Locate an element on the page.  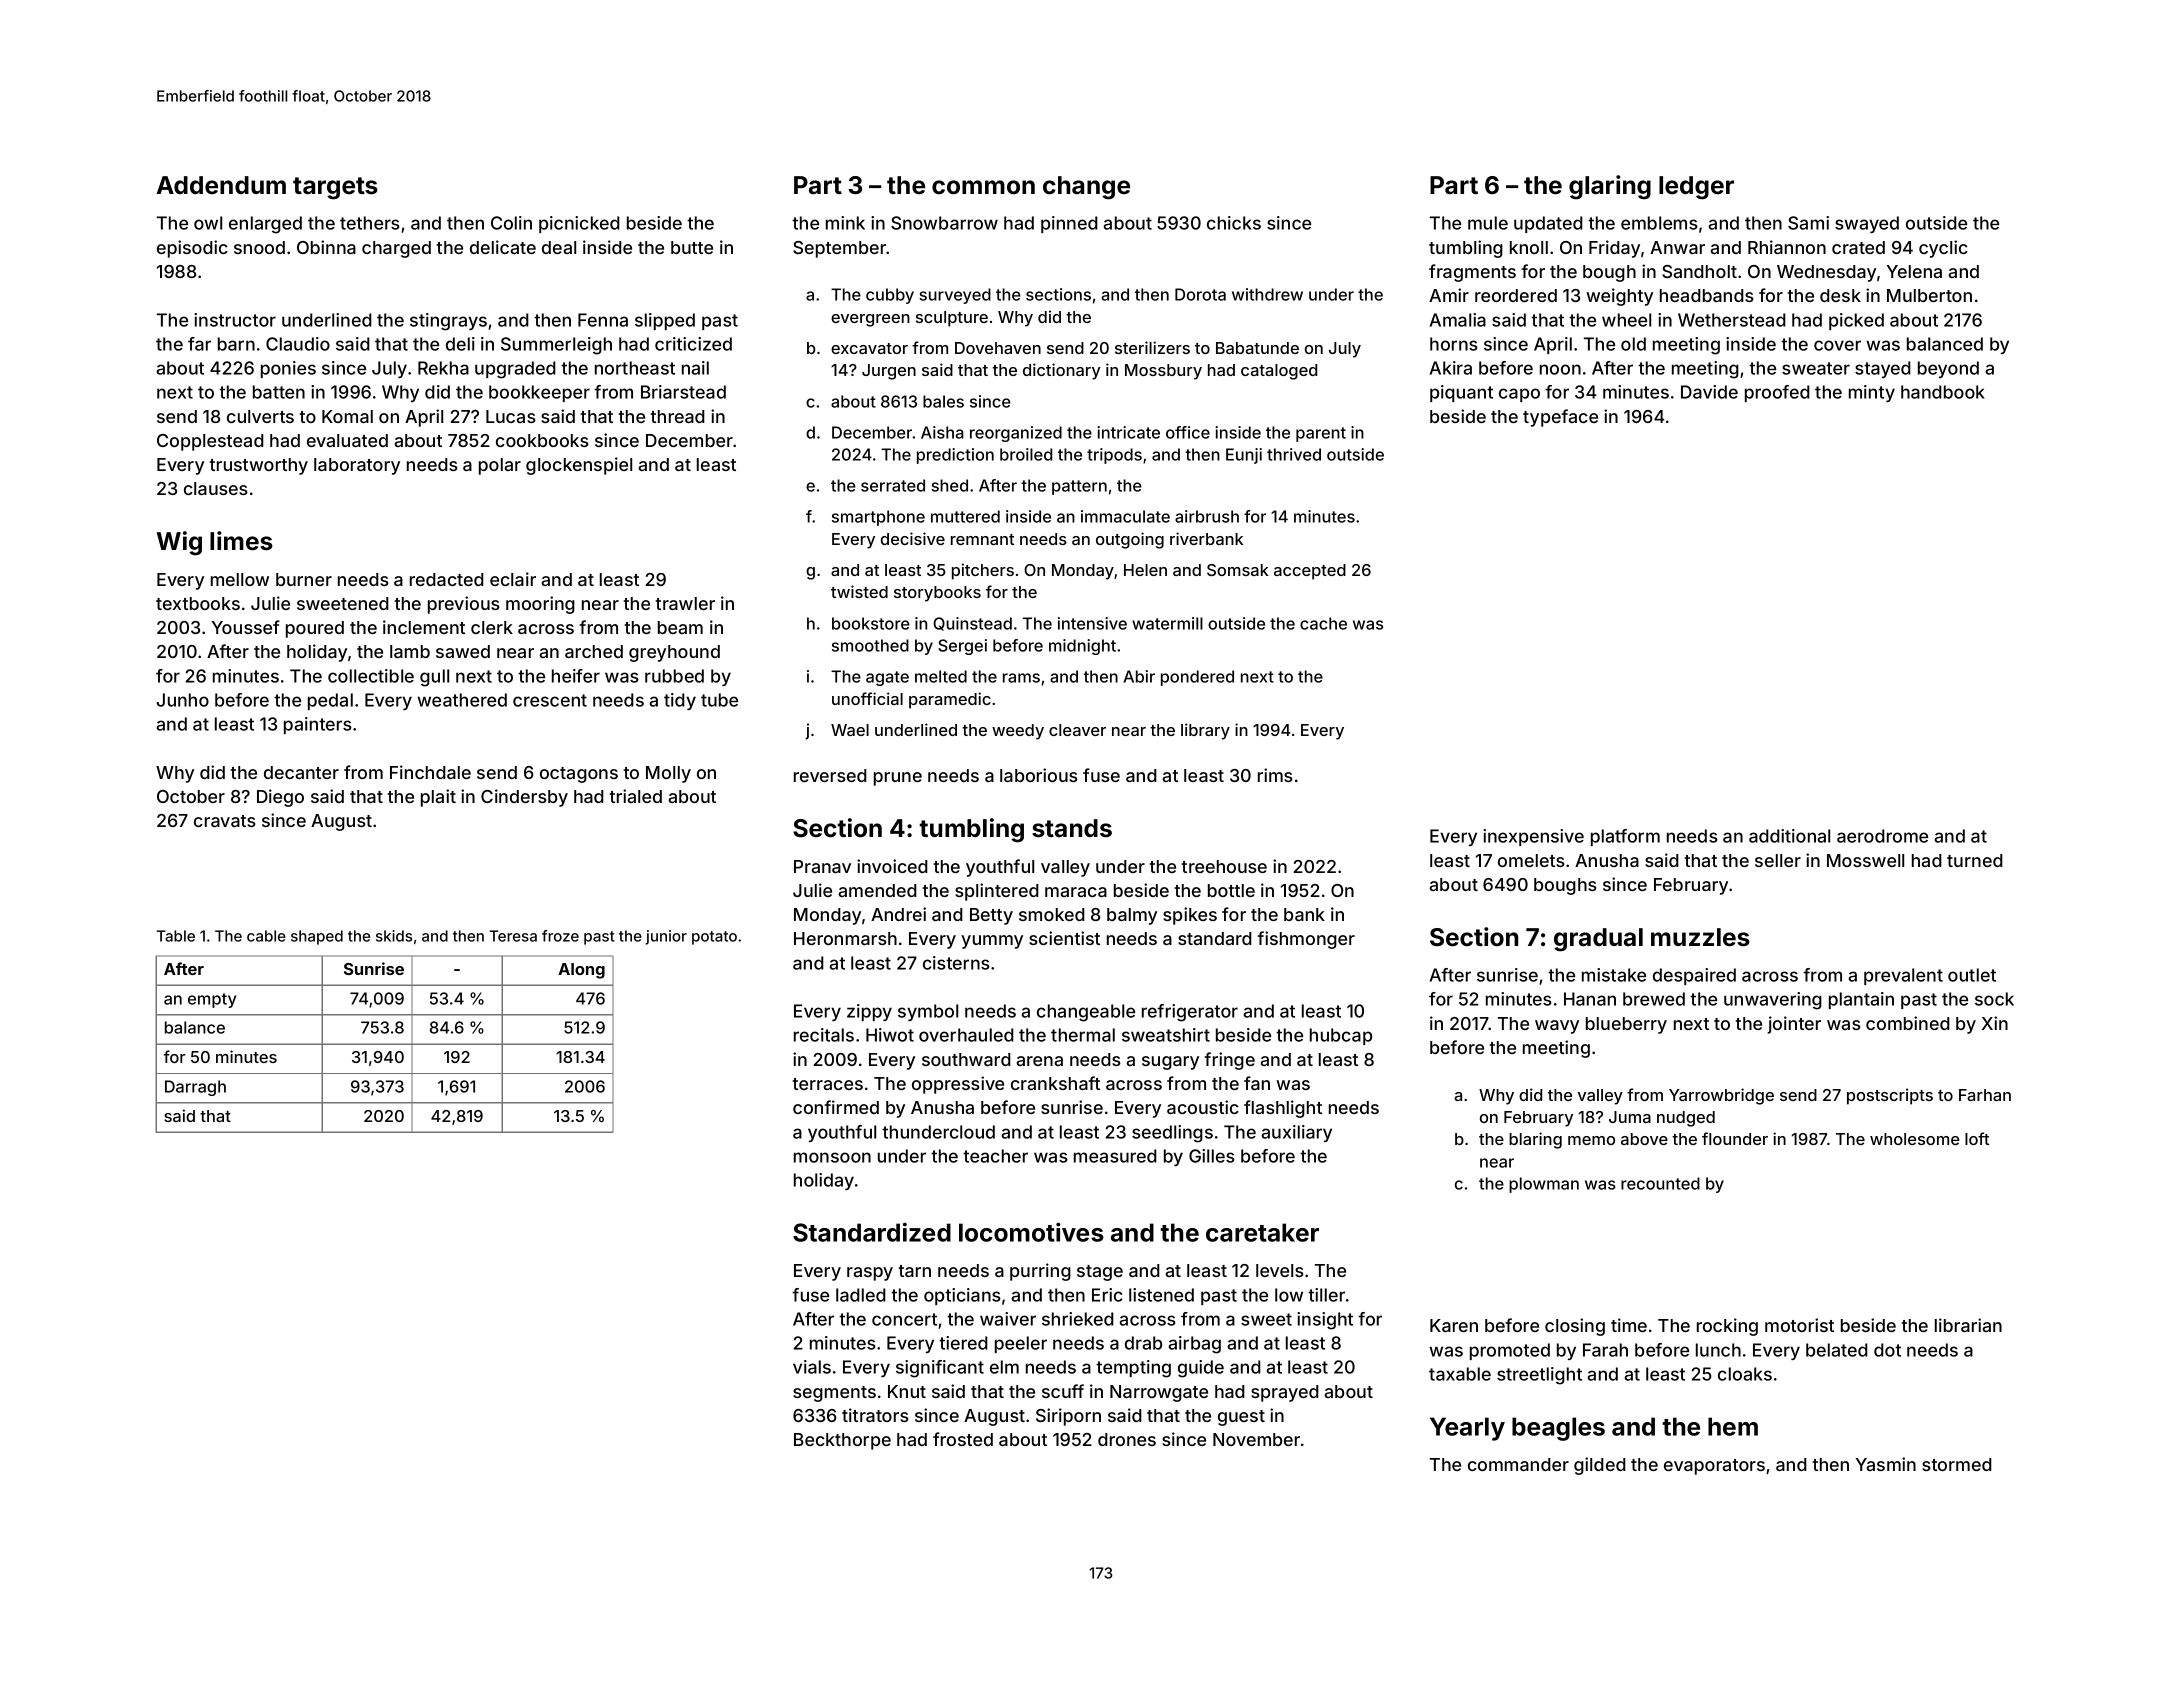
Finchdale is located at coordinates (430, 772).
